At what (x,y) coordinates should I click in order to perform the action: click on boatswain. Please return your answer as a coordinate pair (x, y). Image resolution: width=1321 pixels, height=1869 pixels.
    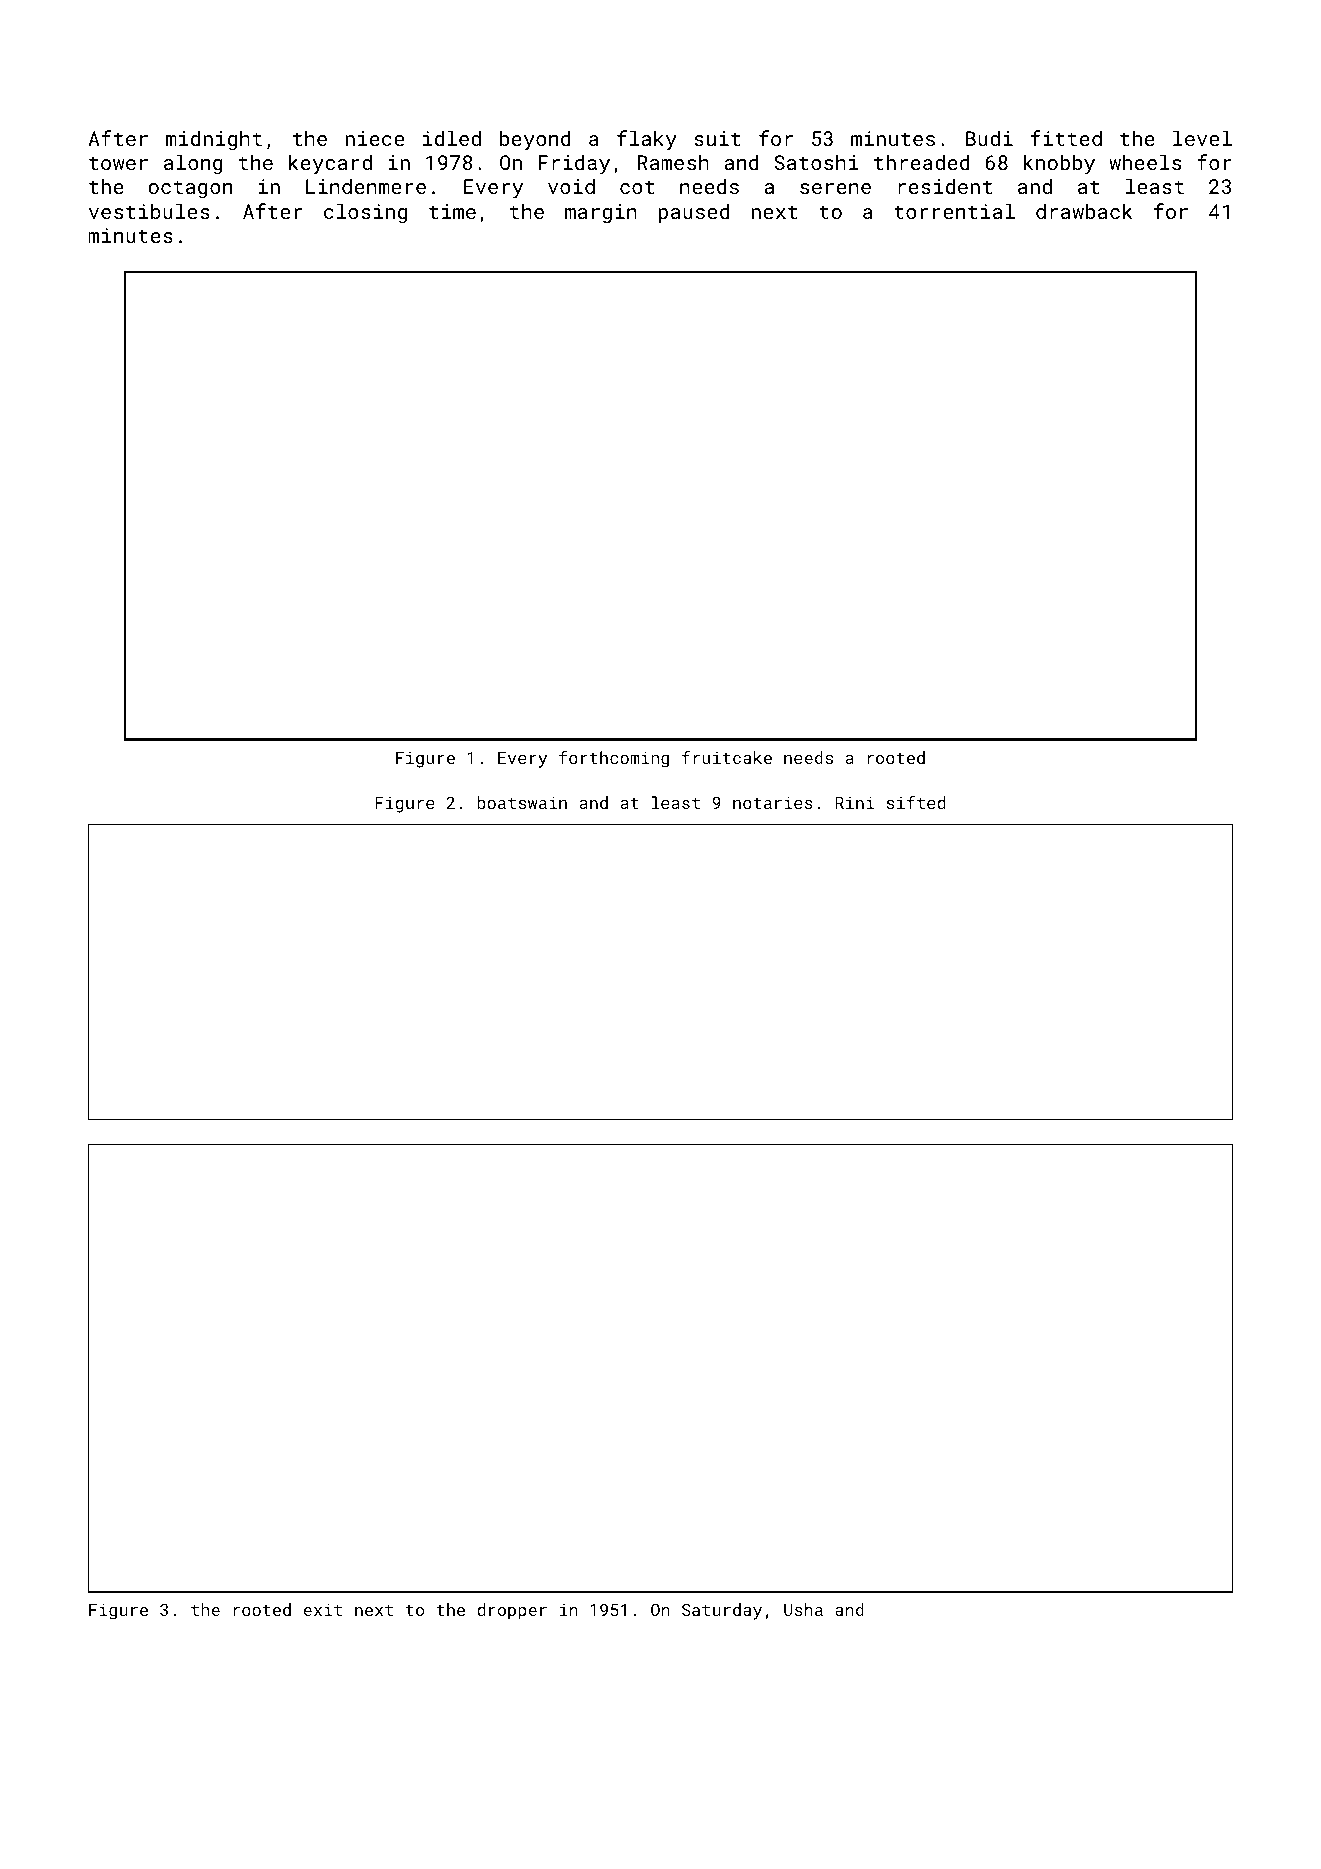
    Looking at the image, I should click on (522, 802).
